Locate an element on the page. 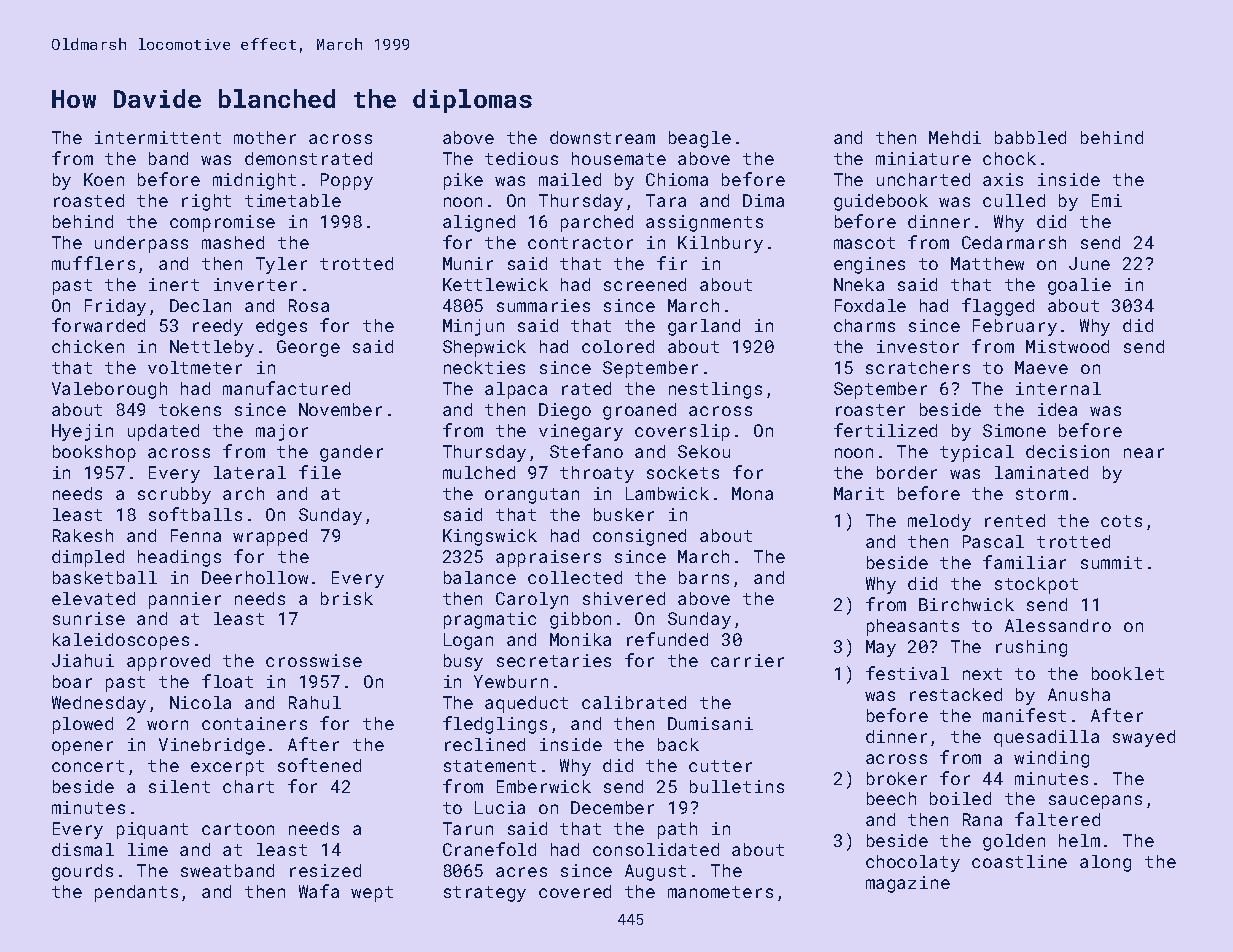  beagle is located at coordinates (700, 139).
